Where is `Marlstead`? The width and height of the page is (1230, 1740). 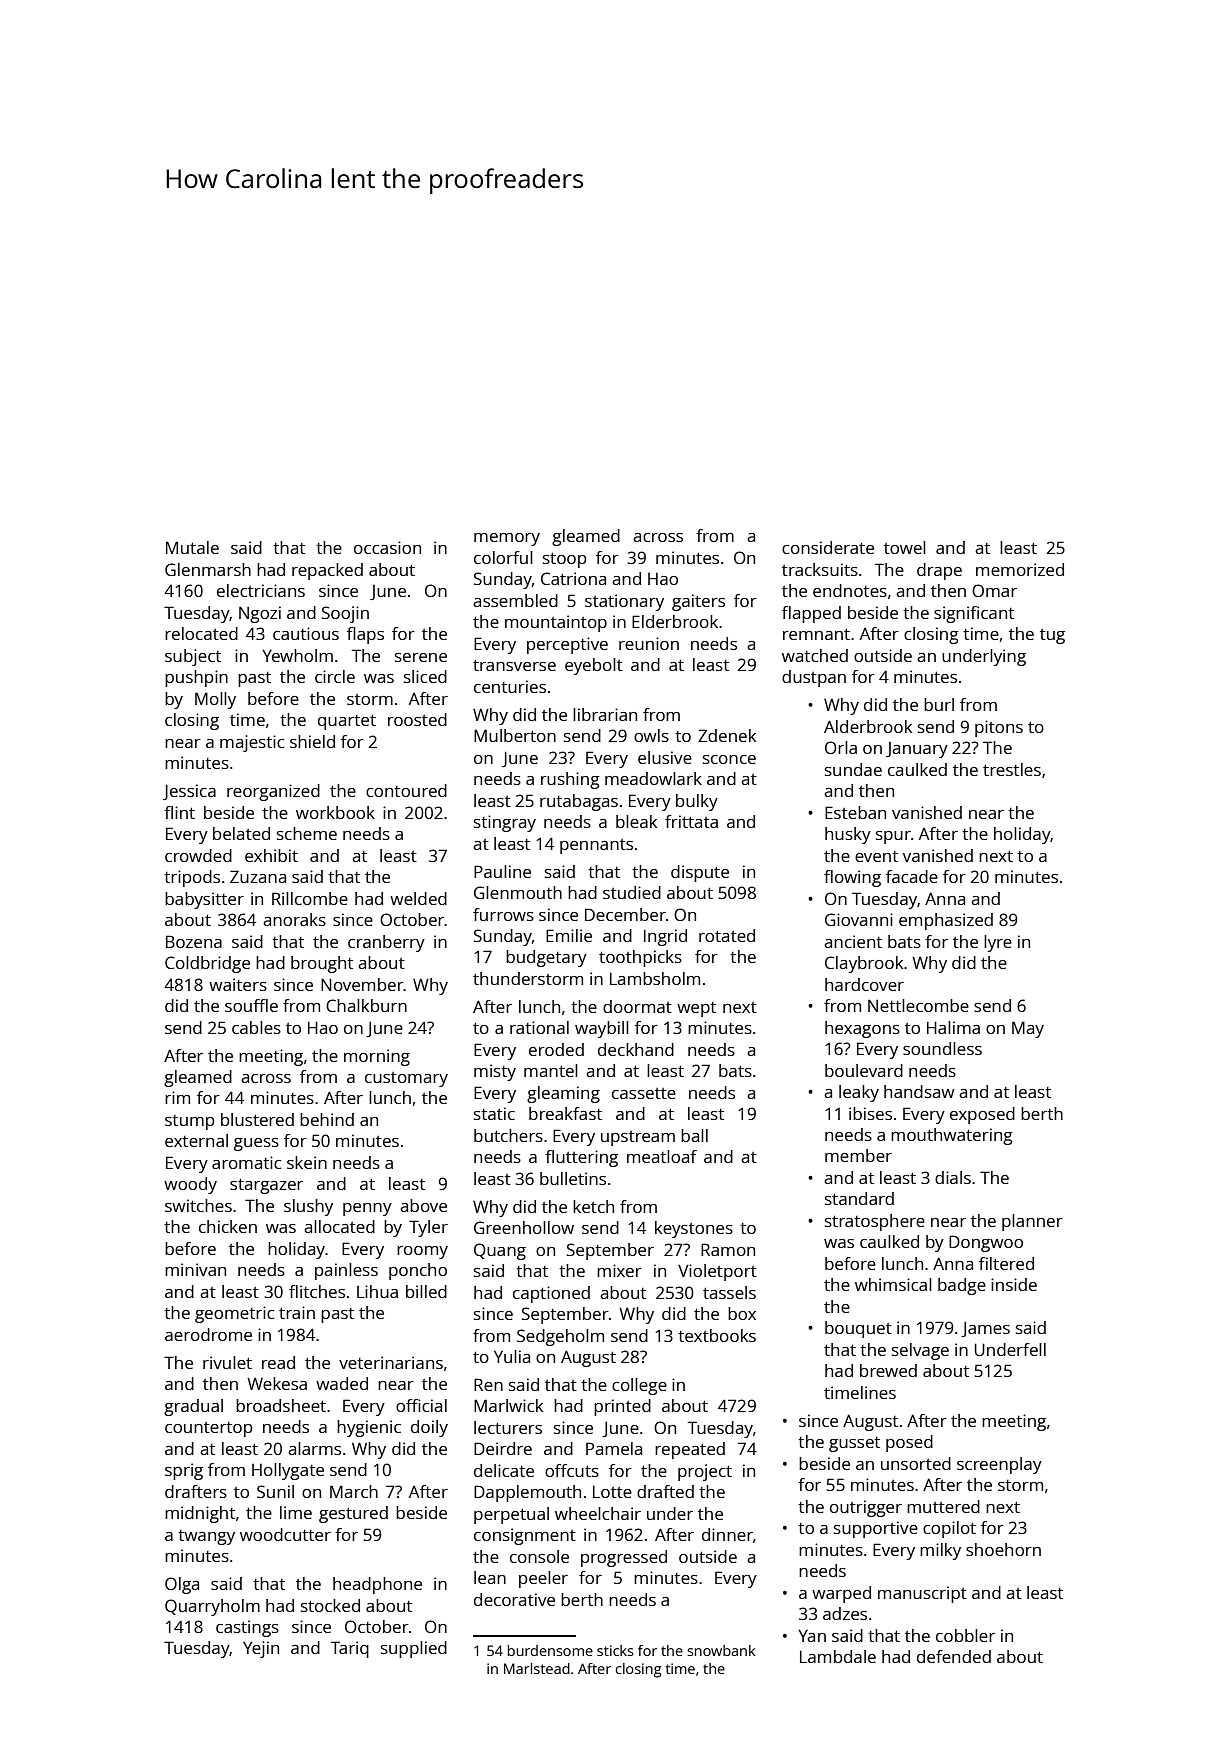 Marlstead is located at coordinates (537, 1668).
